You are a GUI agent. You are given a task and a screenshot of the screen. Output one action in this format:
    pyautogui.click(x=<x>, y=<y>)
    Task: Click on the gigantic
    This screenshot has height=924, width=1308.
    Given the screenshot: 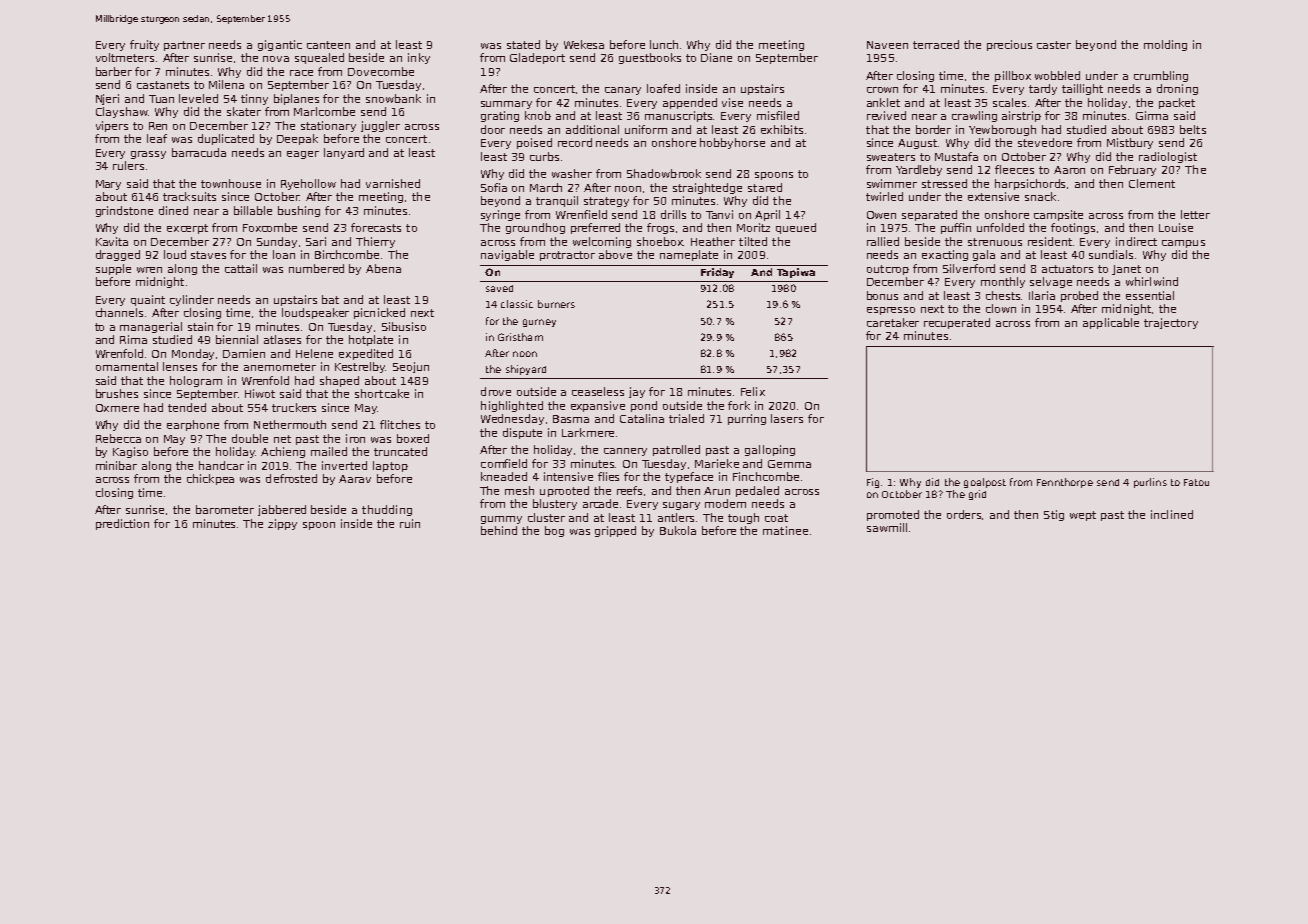 What is the action you would take?
    pyautogui.click(x=280, y=45)
